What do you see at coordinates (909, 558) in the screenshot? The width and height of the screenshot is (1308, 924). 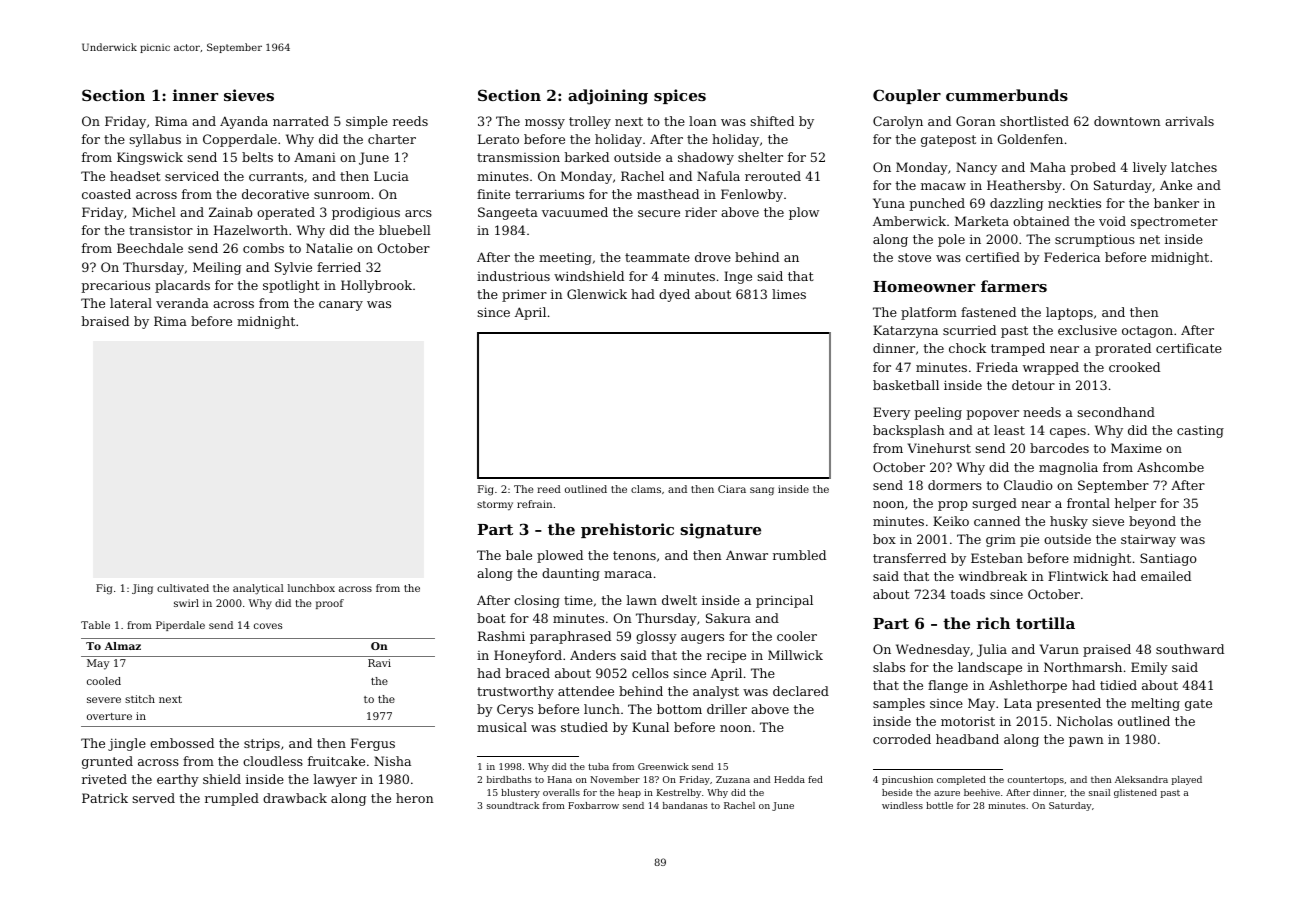 I see `transferred` at bounding box center [909, 558].
